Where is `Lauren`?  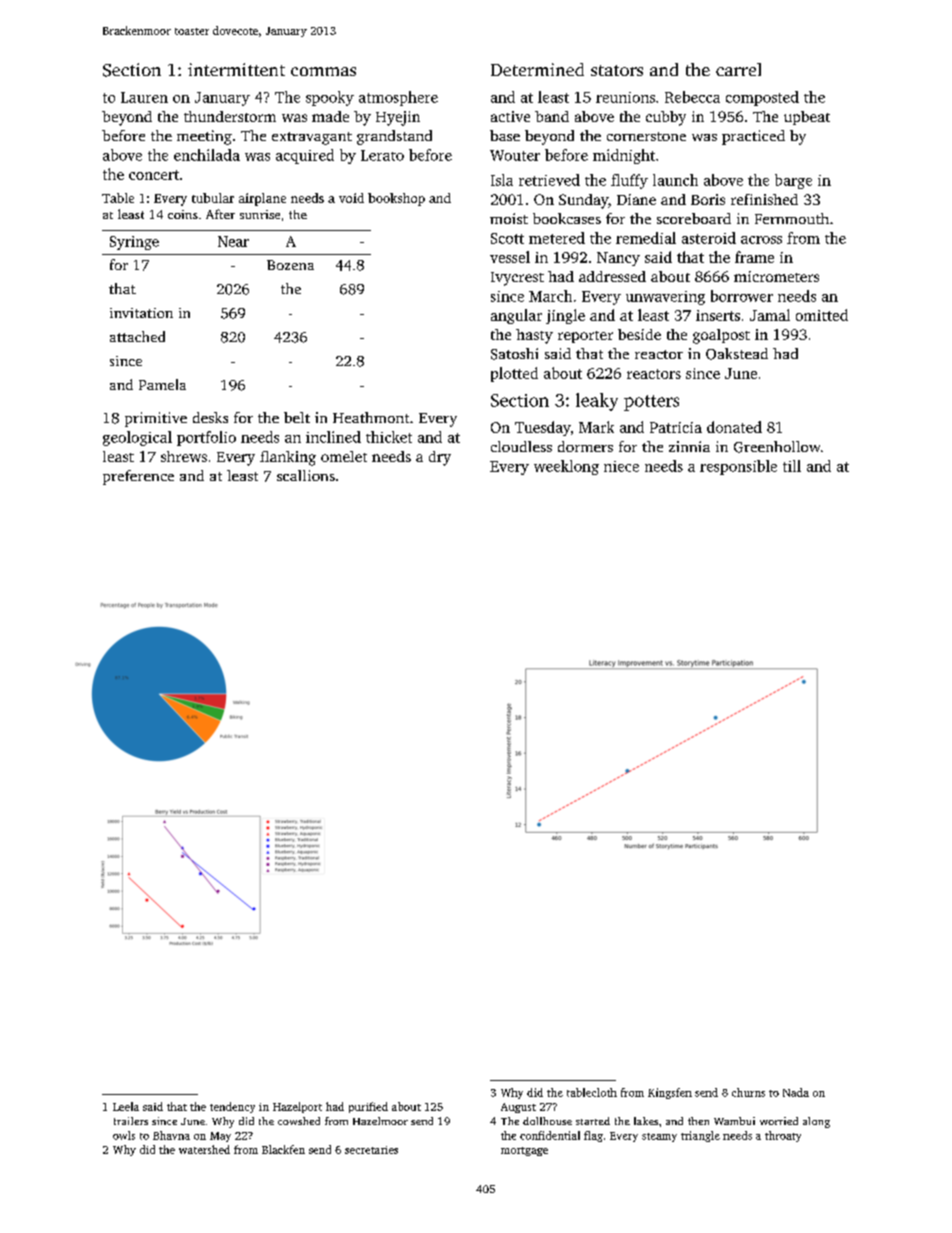 Lauren is located at coordinates (144, 97).
